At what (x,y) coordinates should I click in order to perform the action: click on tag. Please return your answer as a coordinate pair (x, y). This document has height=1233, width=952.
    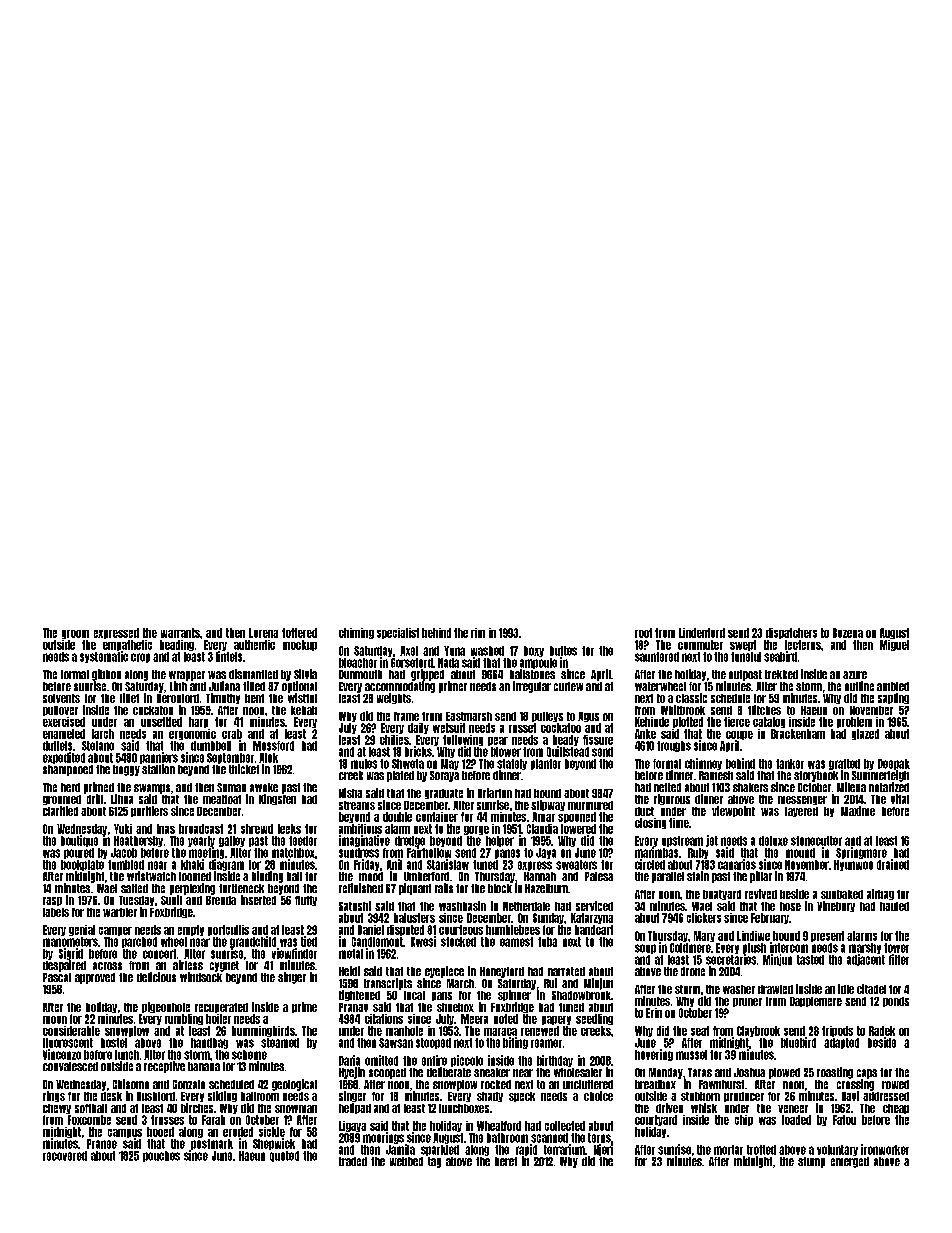
    Looking at the image, I should click on (434, 1162).
